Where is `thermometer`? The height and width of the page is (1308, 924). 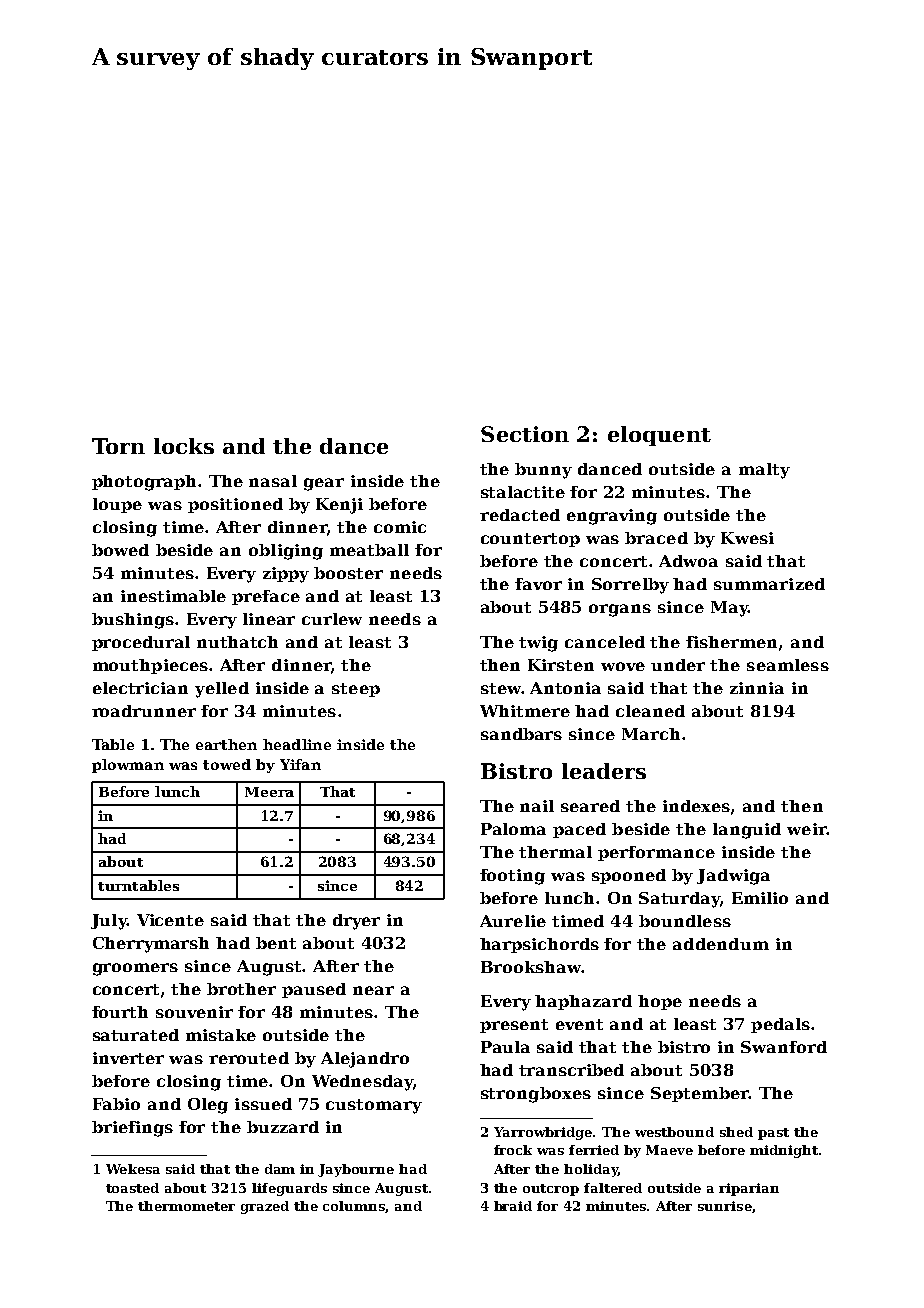 thermometer is located at coordinates (186, 1206).
